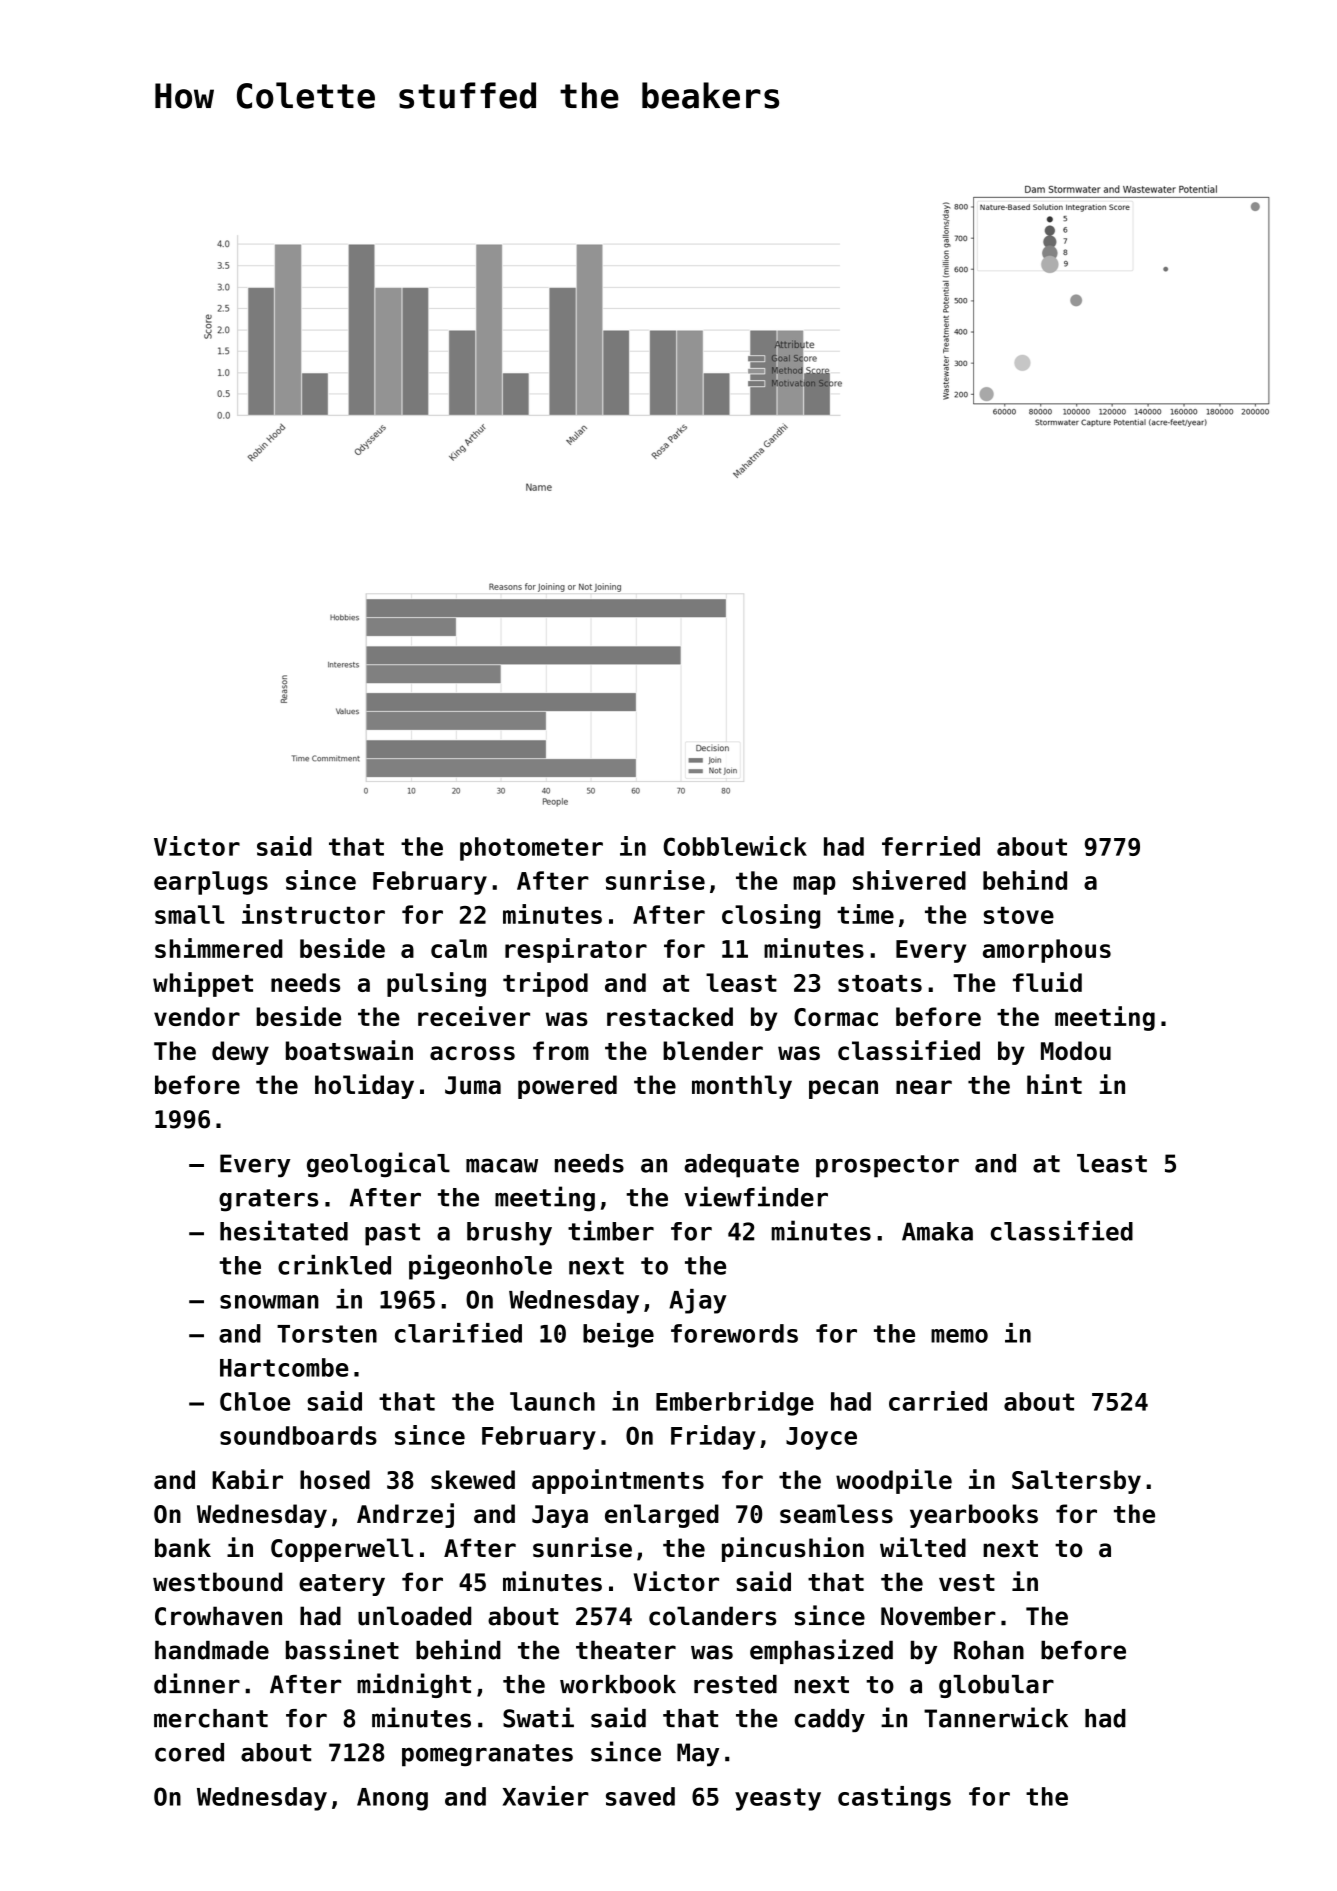  Describe the element at coordinates (255, 1401) in the document. I see `Chloe` at that location.
